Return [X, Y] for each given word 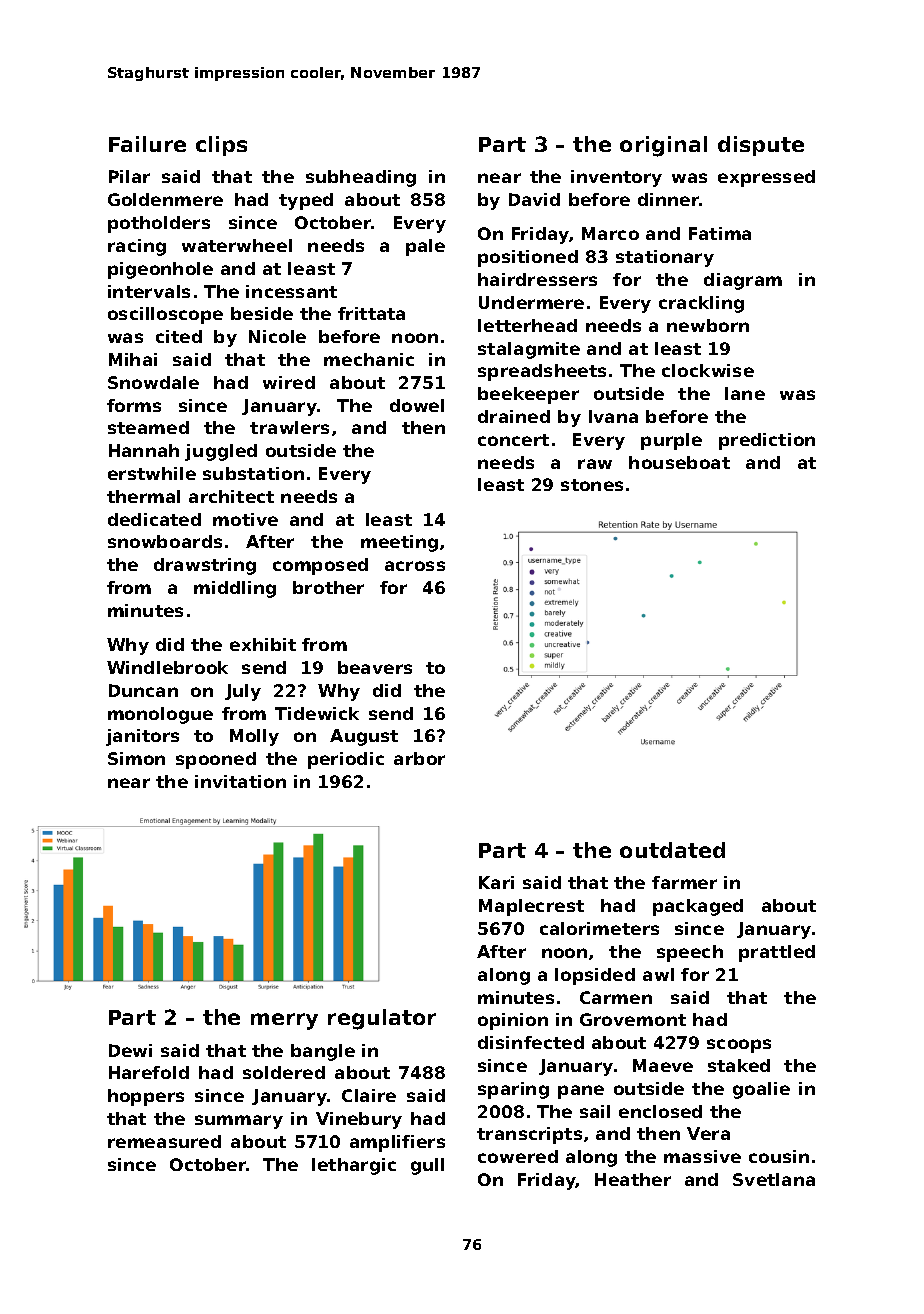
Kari [496, 882]
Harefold [149, 1072]
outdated [672, 850]
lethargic [354, 1166]
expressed [766, 178]
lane [745, 393]
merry [284, 1021]
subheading [361, 178]
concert [513, 440]
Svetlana [774, 1179]
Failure [147, 144]
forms [134, 405]
